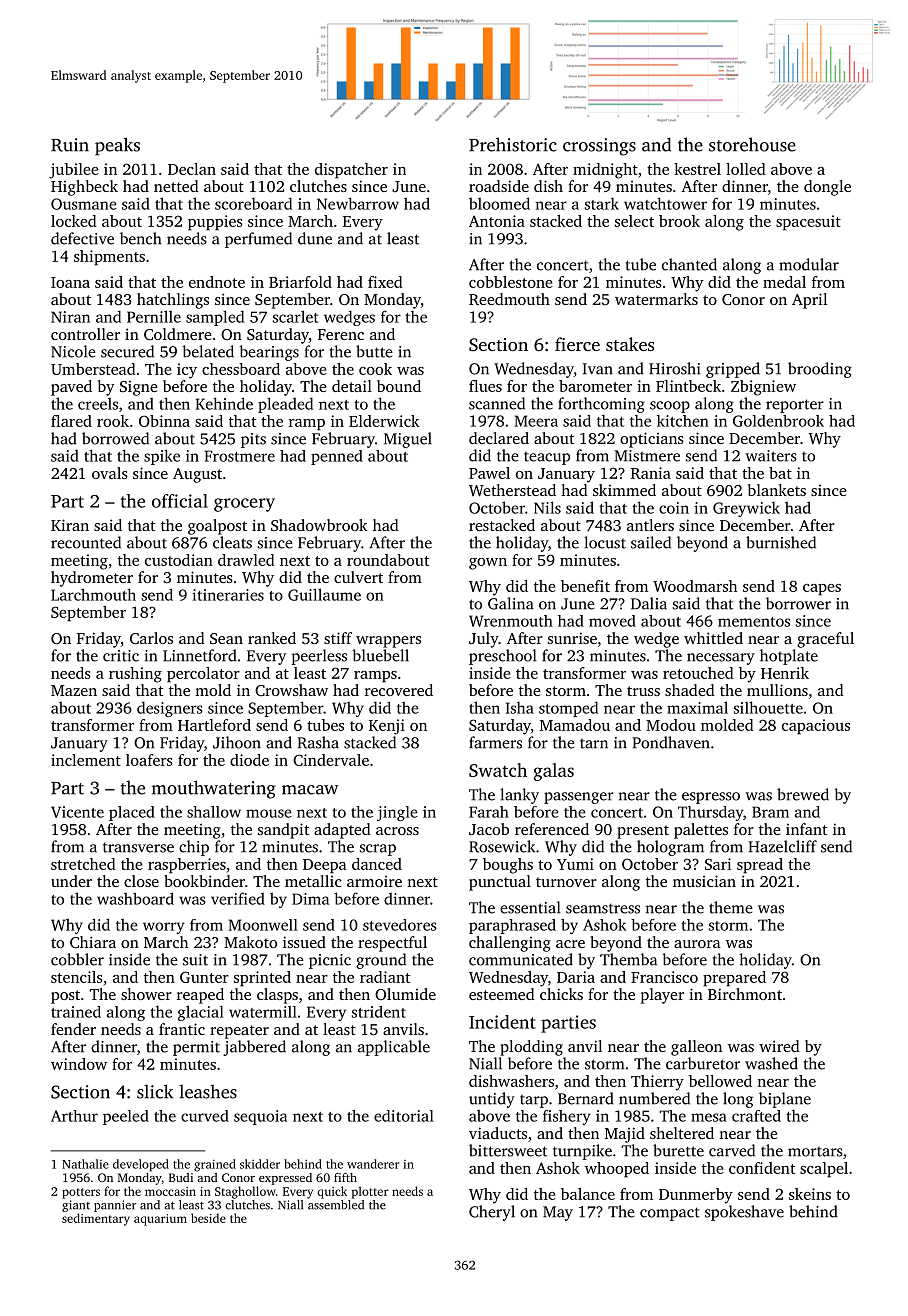 The height and width of the screenshot is (1316, 908). Describe the element at coordinates (508, 1150) in the screenshot. I see `bittersweet` at that location.
